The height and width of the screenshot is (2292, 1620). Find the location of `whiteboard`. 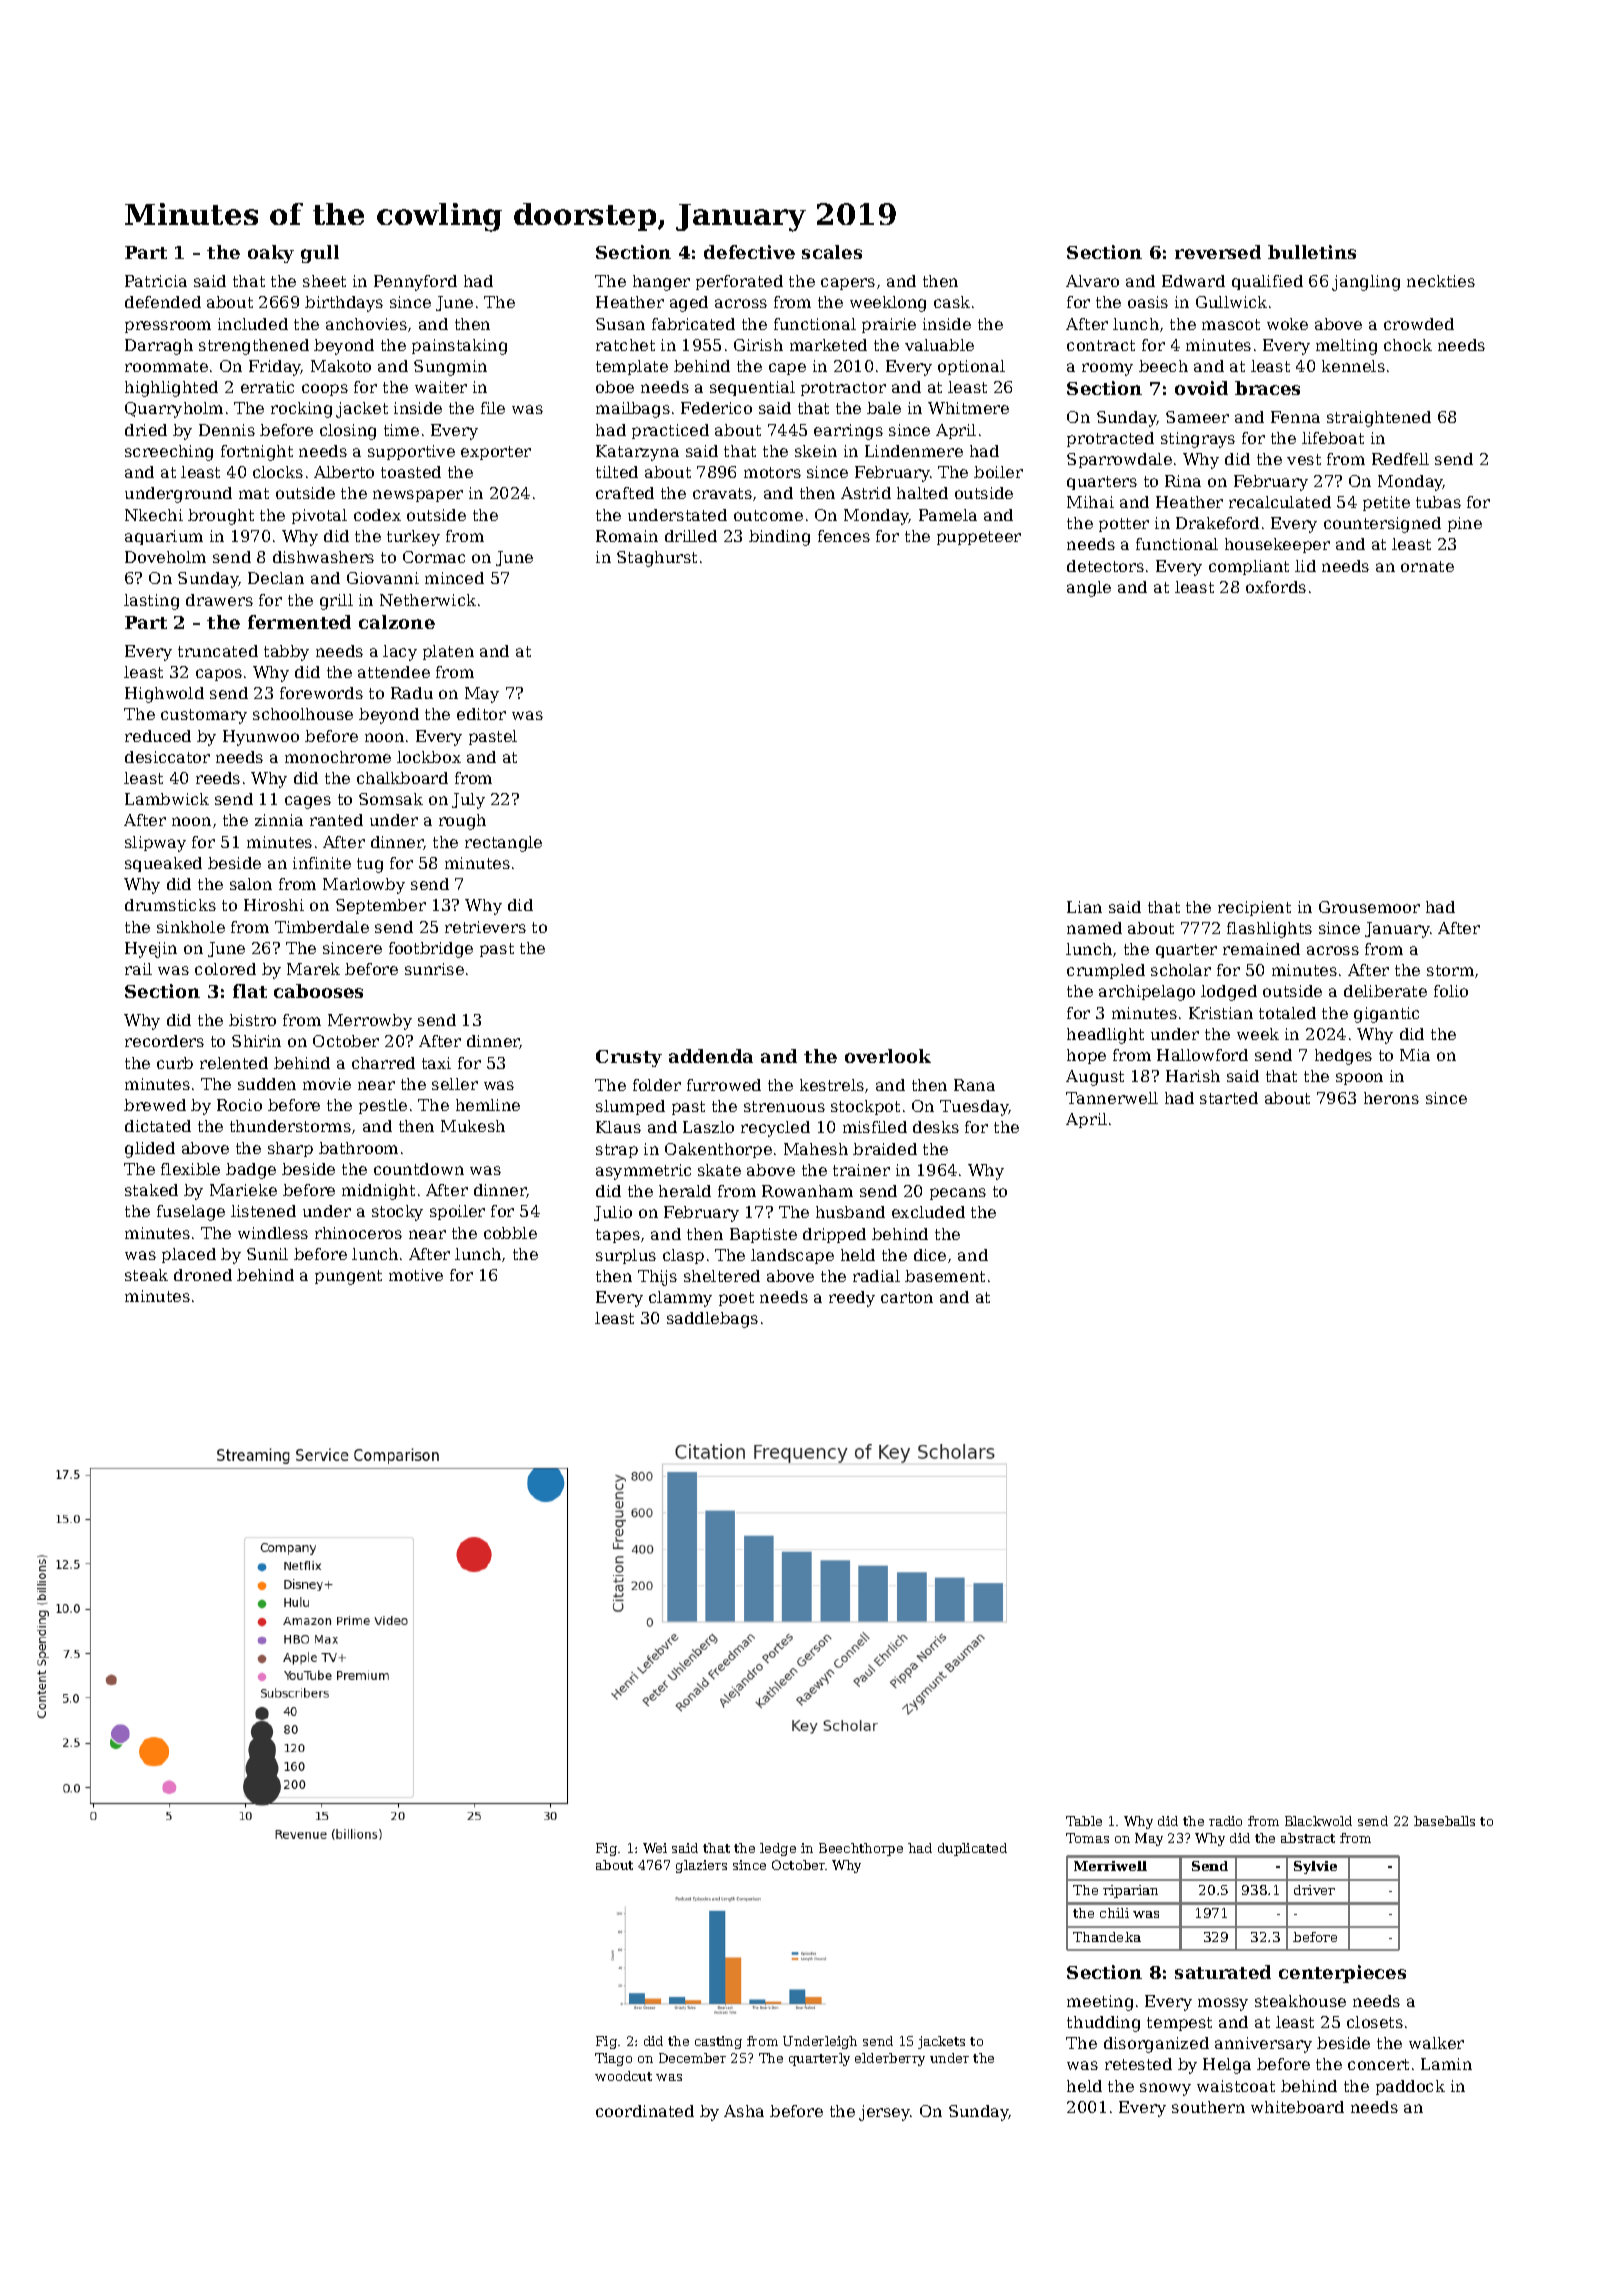

whiteboard is located at coordinates (1297, 2107).
